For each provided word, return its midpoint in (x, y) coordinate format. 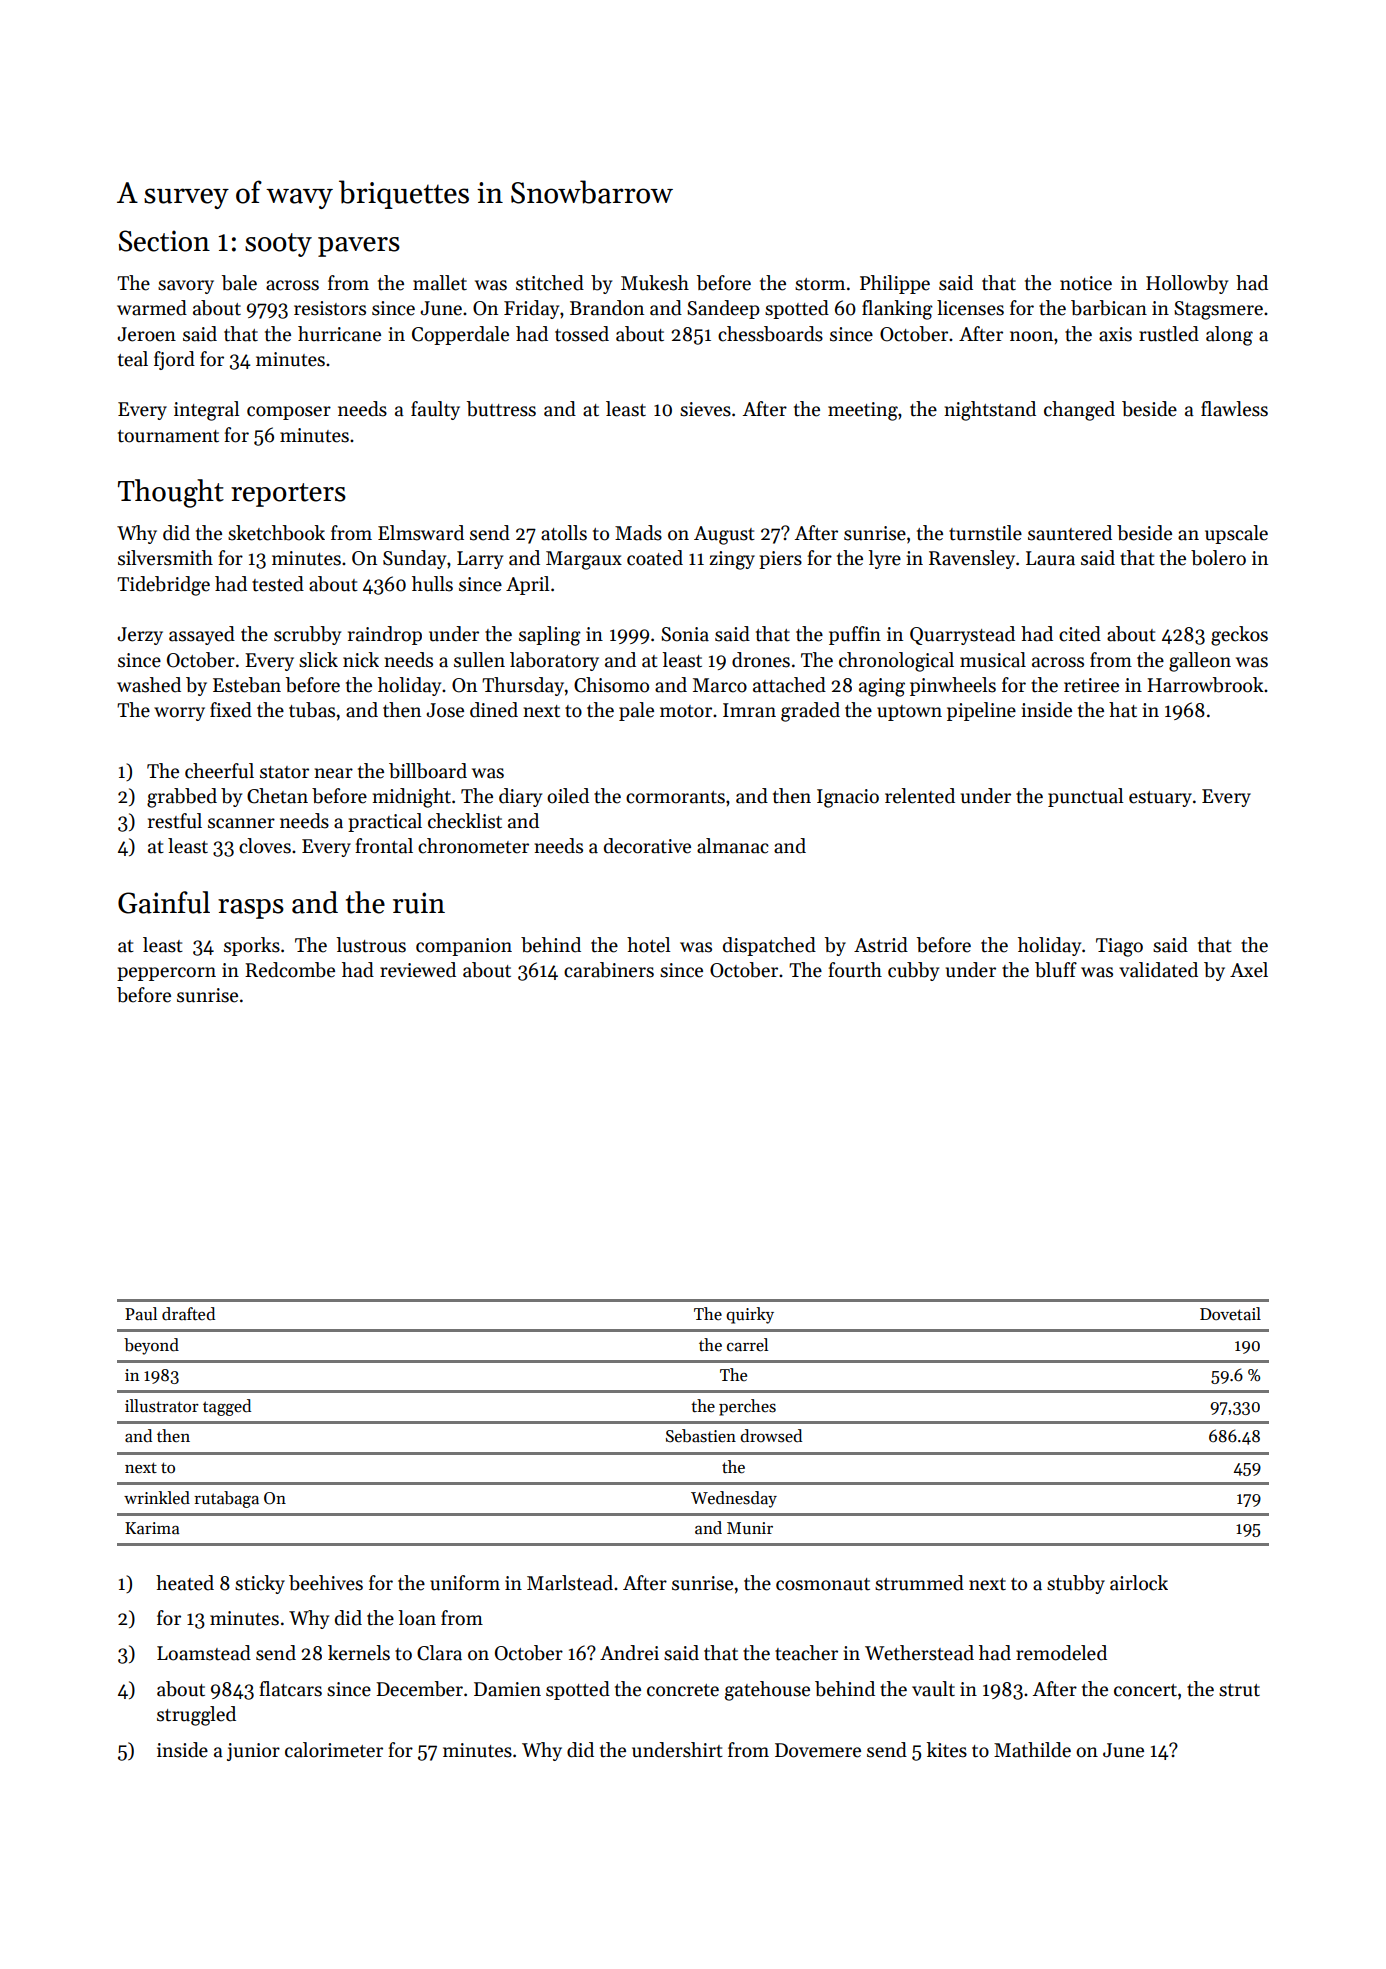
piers (780, 560)
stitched (550, 283)
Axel (1249, 970)
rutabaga (226, 1499)
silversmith (165, 558)
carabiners (609, 970)
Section (164, 241)
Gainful (164, 902)
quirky (750, 1315)
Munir (750, 1528)
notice (1086, 283)
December (419, 1689)
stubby (1076, 1584)
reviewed (418, 970)
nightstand (990, 411)
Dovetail (1230, 1314)
